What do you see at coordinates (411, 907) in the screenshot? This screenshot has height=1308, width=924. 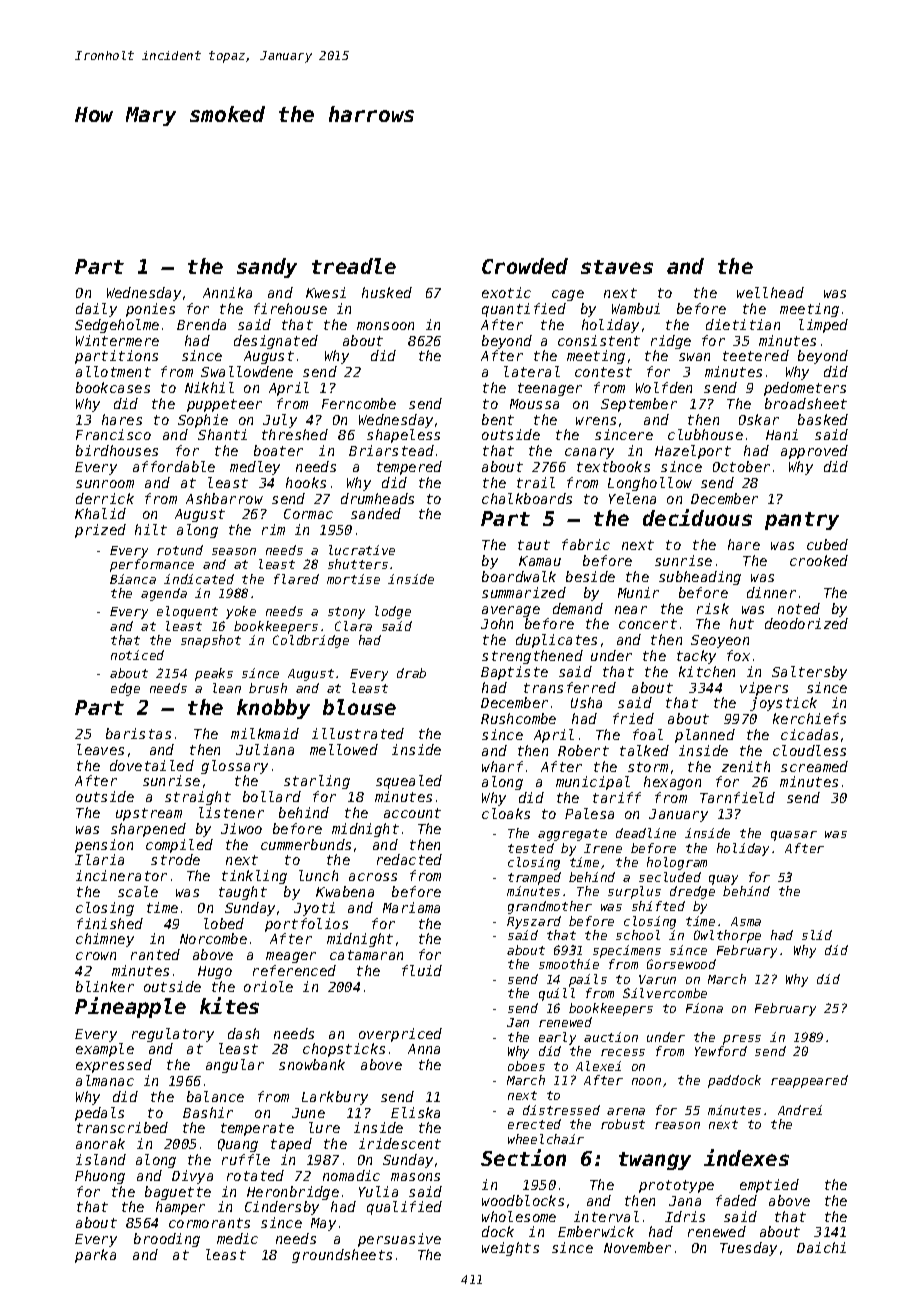 I see `Mariama` at bounding box center [411, 907].
